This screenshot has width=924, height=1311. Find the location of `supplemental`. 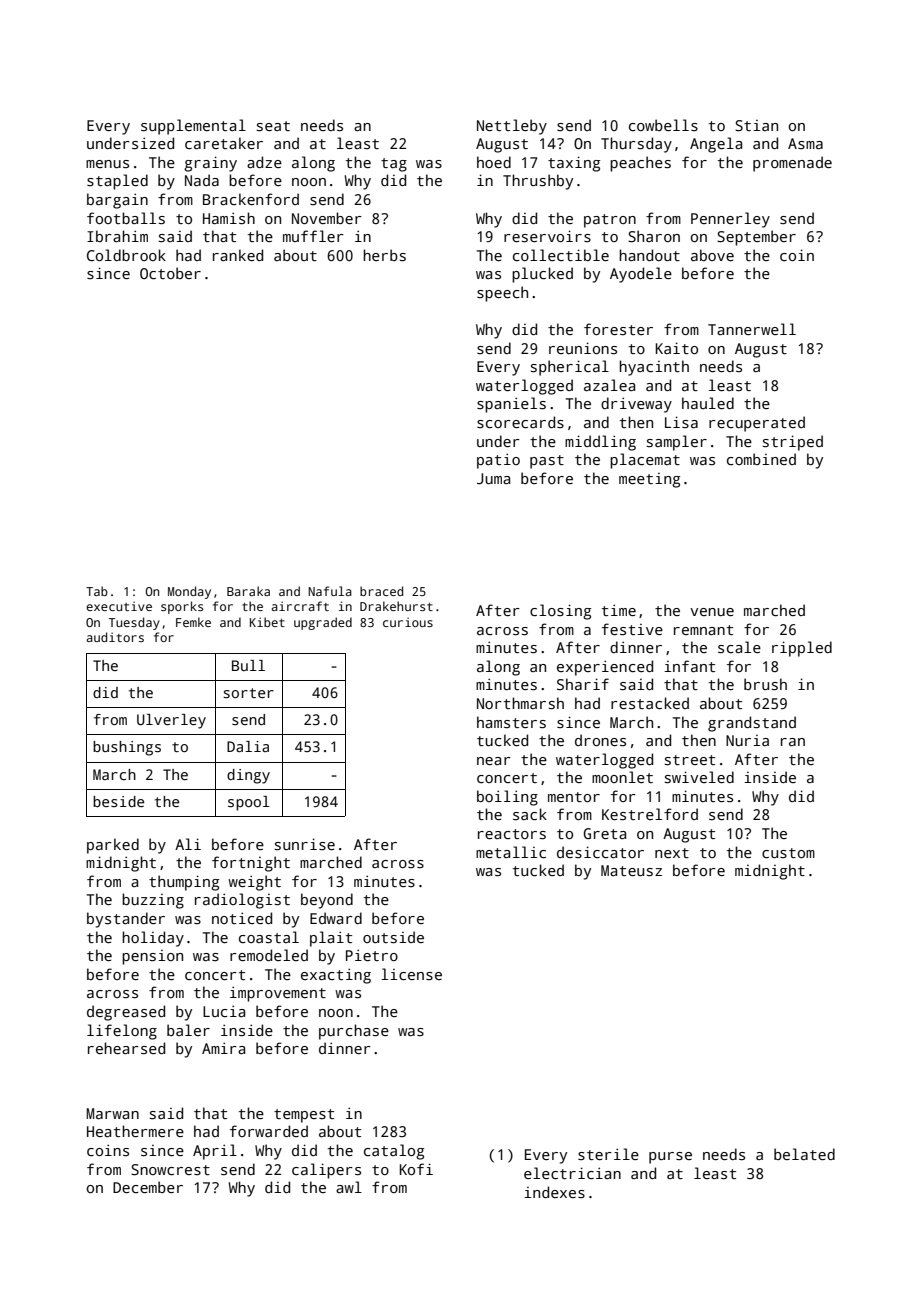

supplemental is located at coordinates (193, 127).
